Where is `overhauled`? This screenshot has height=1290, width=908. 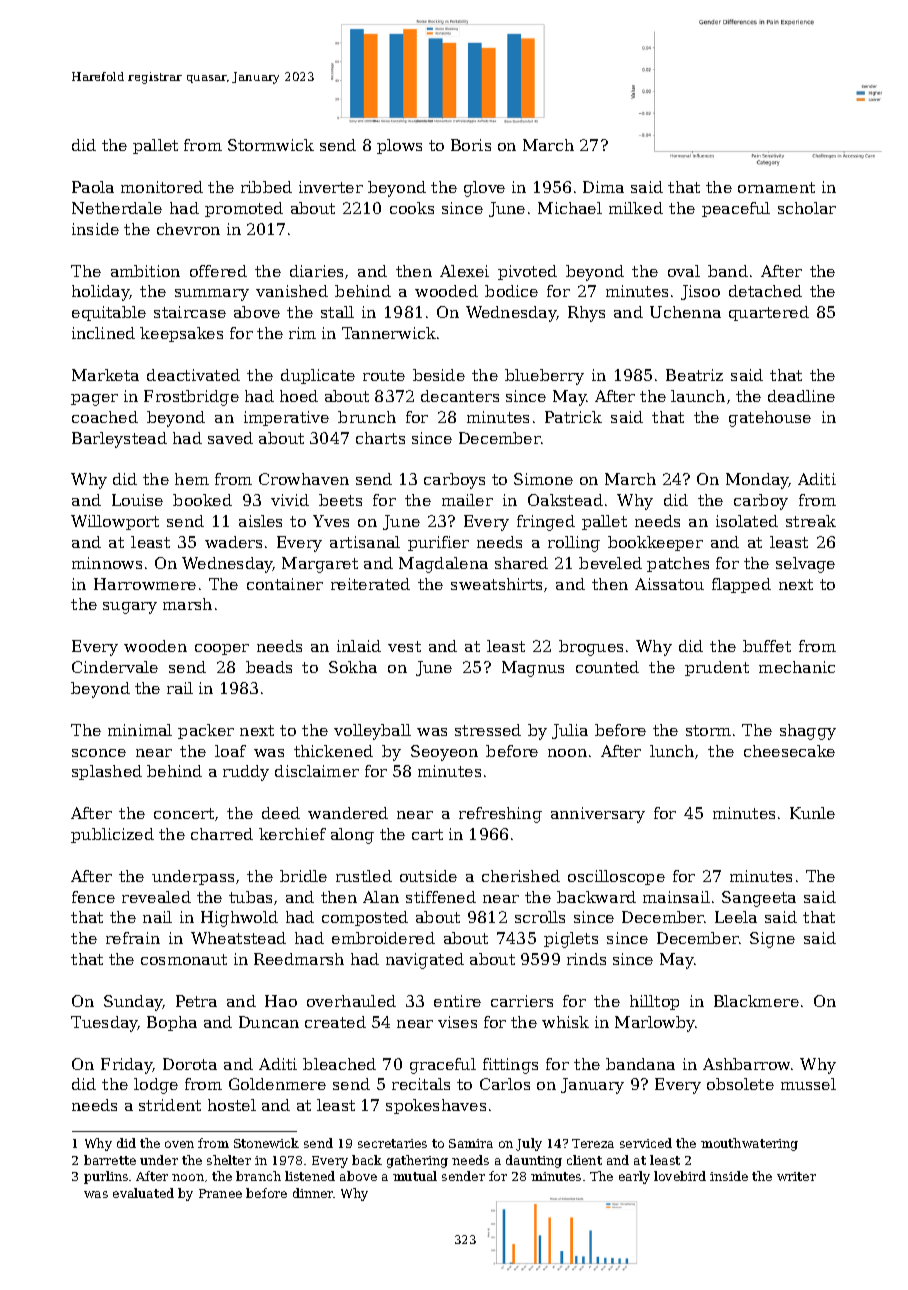 overhauled is located at coordinates (351, 1001).
